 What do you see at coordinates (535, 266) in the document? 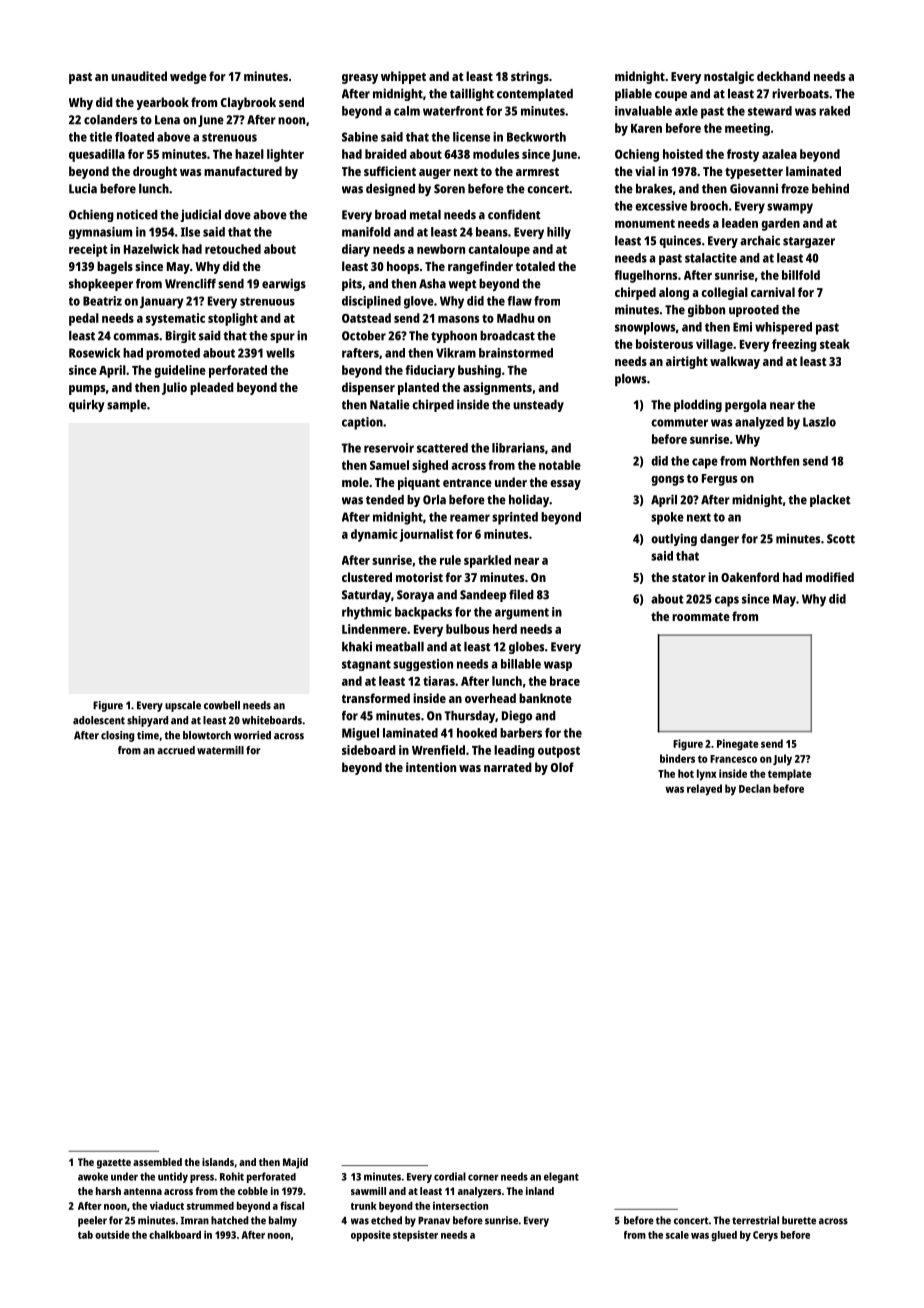
I see `totaled` at bounding box center [535, 266].
